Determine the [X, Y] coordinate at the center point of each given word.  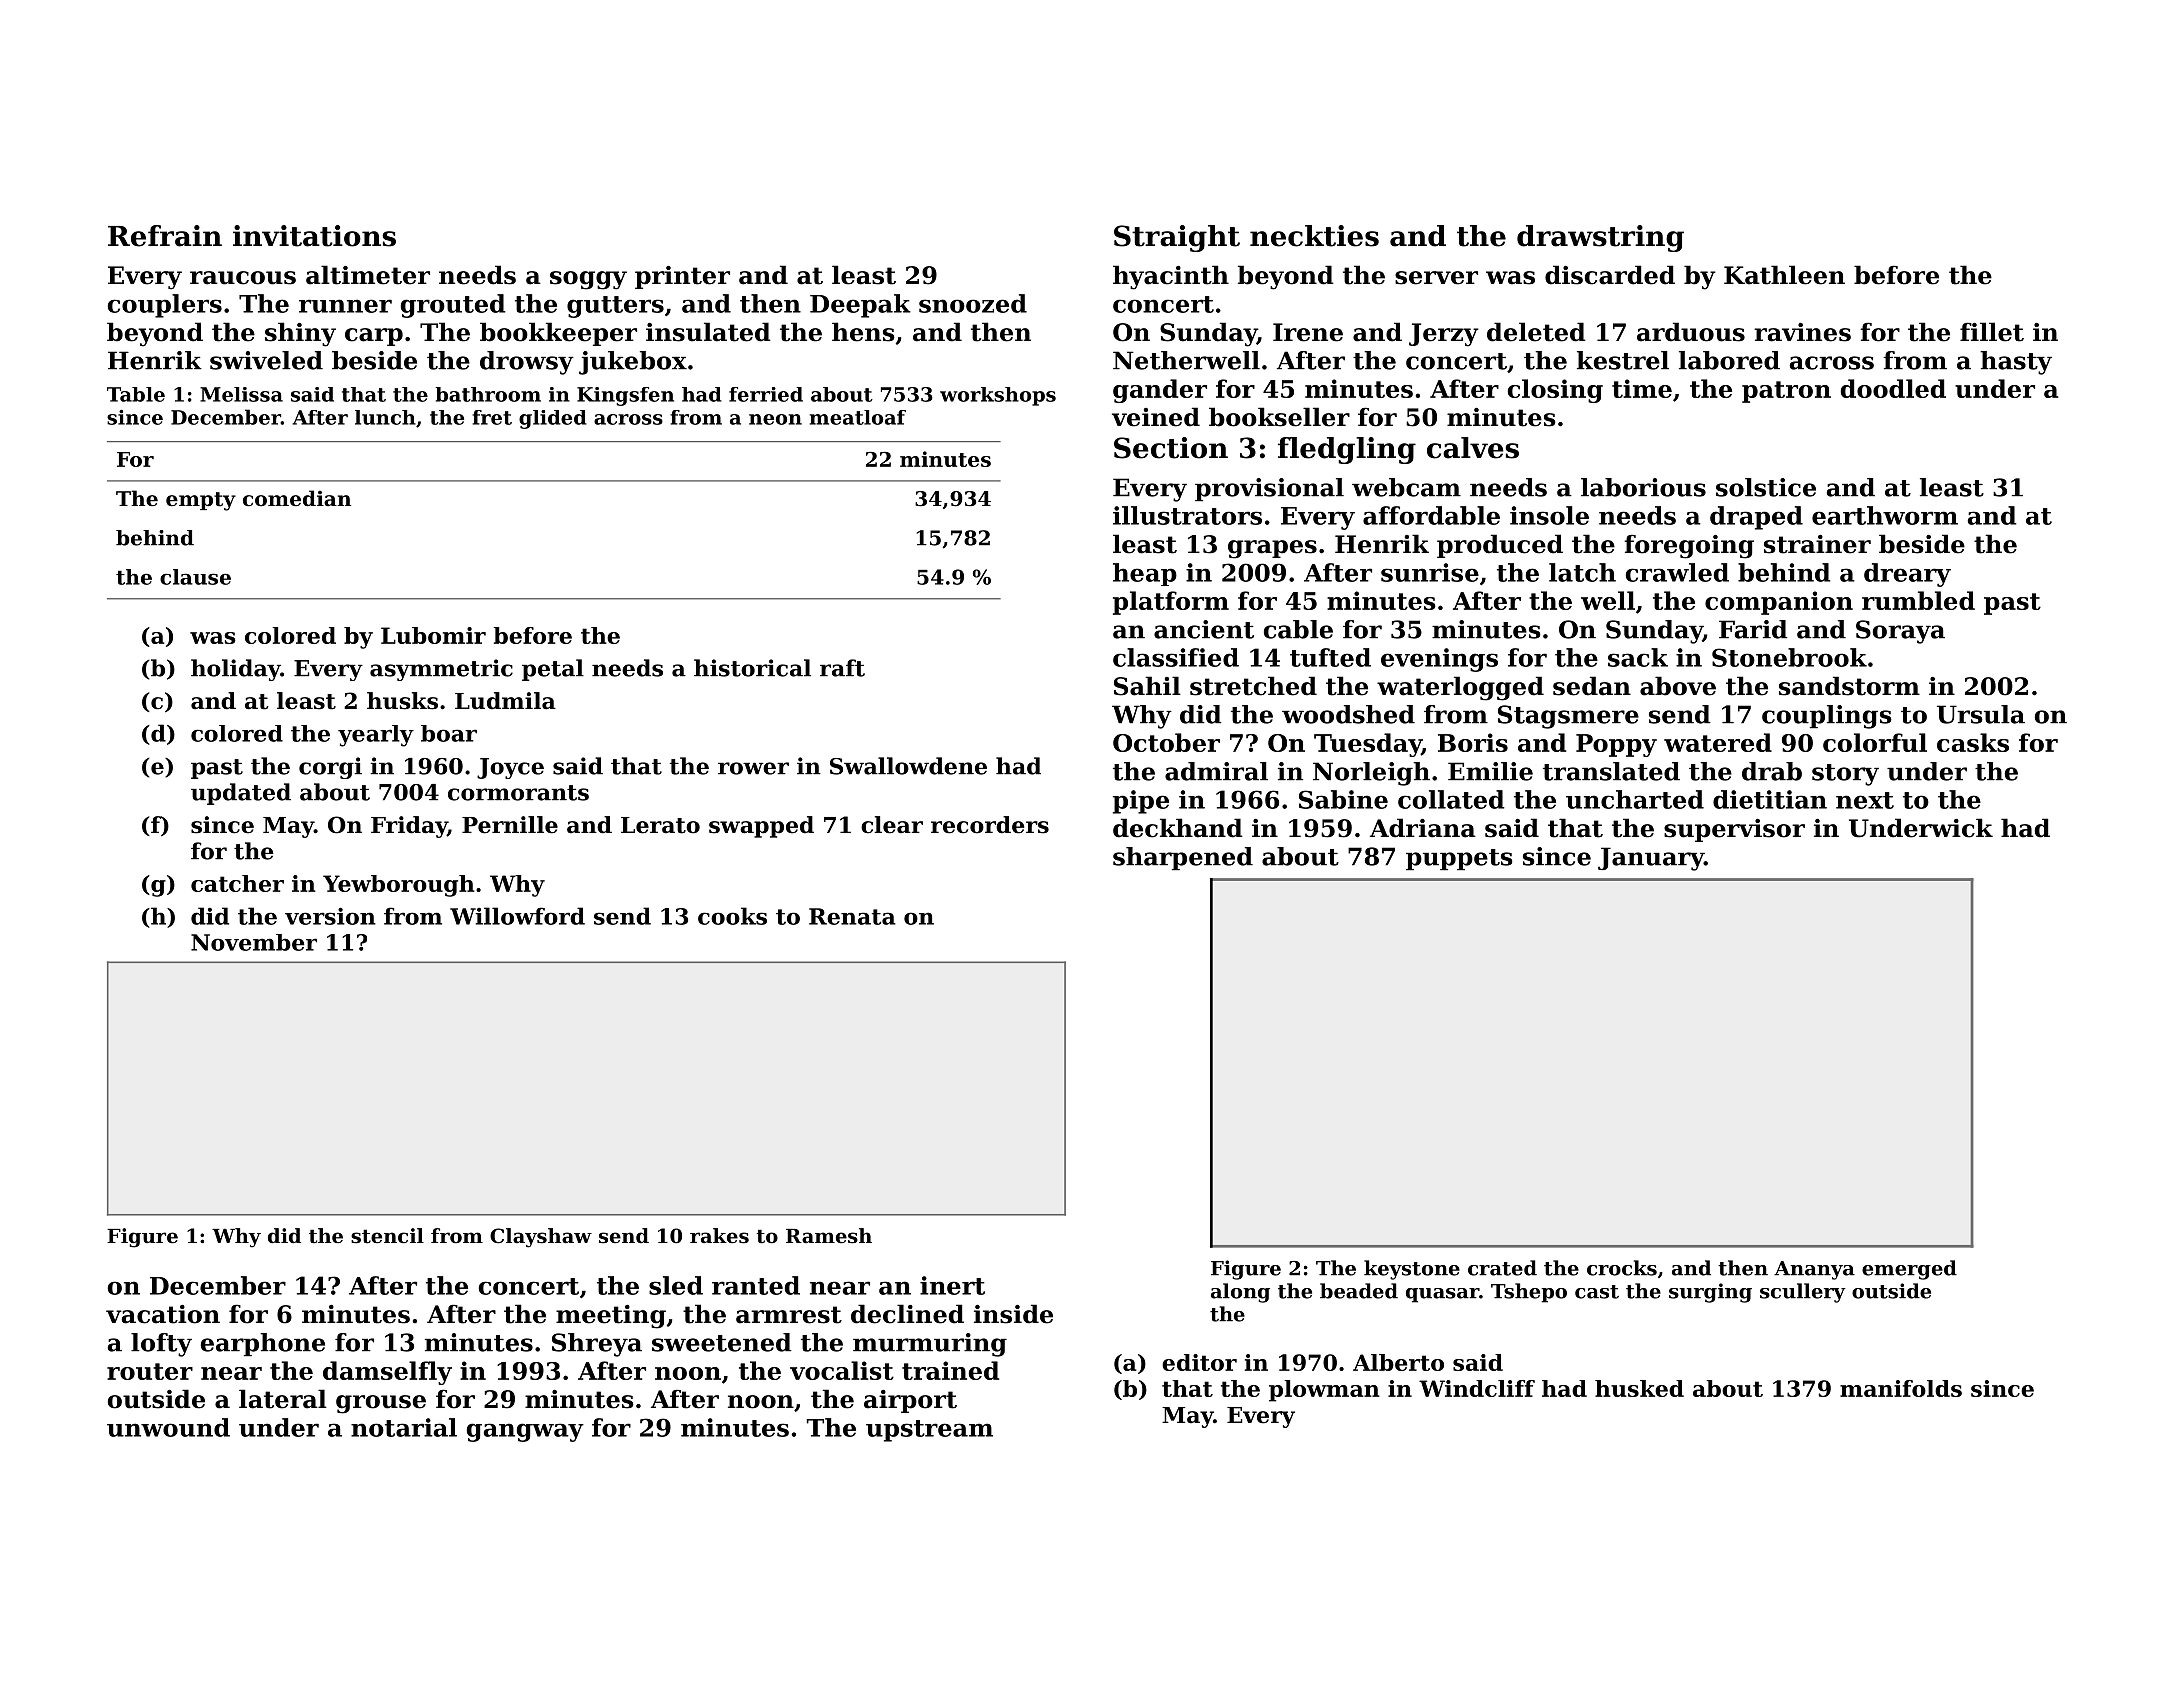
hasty [2016, 363]
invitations [314, 236]
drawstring [1600, 238]
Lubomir [433, 635]
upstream [929, 1431]
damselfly [387, 1373]
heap [1145, 574]
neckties [1314, 236]
